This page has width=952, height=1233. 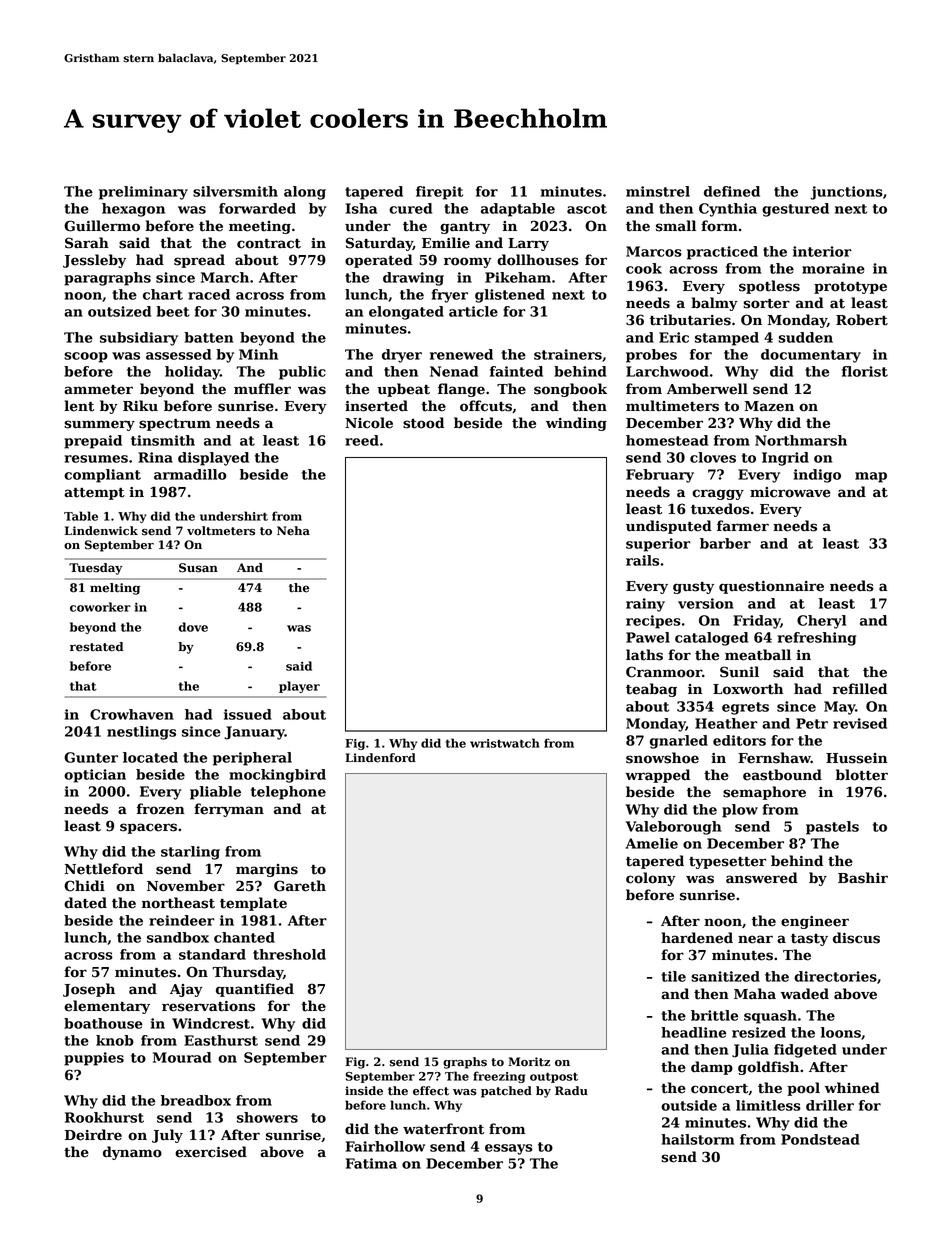 I want to click on voltmeters, so click(x=221, y=531).
